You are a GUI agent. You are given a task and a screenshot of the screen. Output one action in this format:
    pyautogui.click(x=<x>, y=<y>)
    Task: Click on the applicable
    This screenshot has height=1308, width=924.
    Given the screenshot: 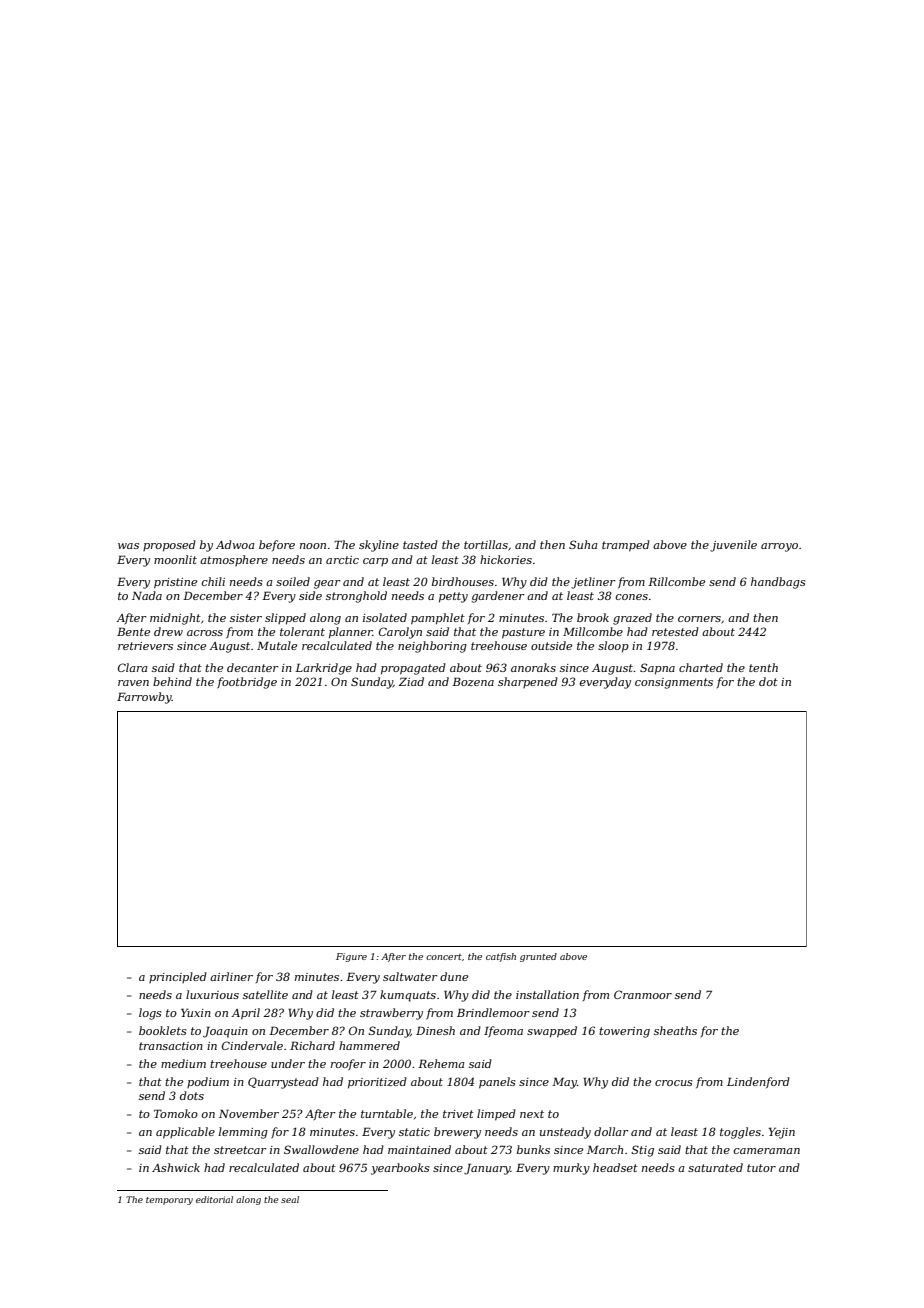 What is the action you would take?
    pyautogui.click(x=185, y=1133)
